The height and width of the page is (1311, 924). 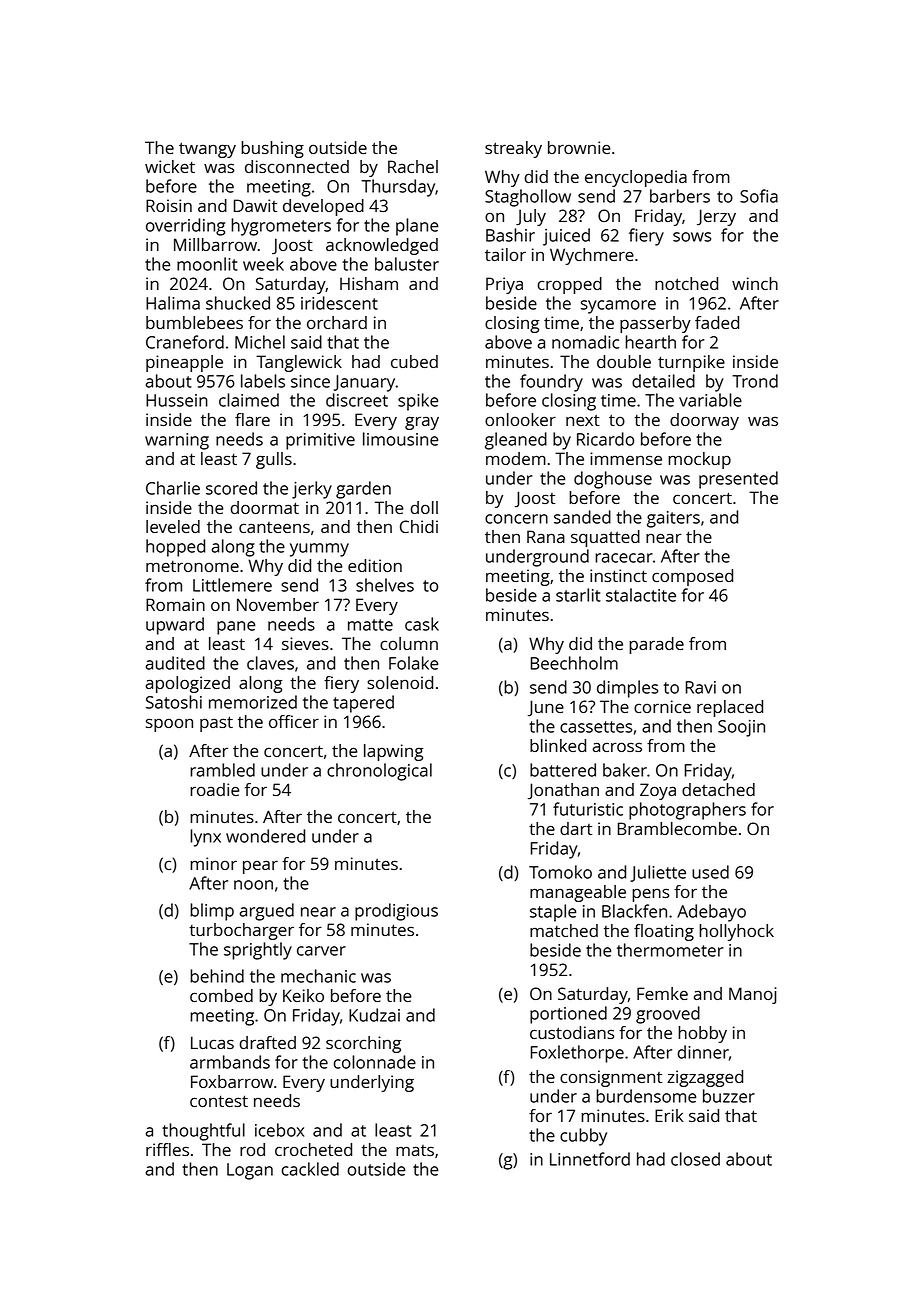 I want to click on cubby, so click(x=583, y=1137).
